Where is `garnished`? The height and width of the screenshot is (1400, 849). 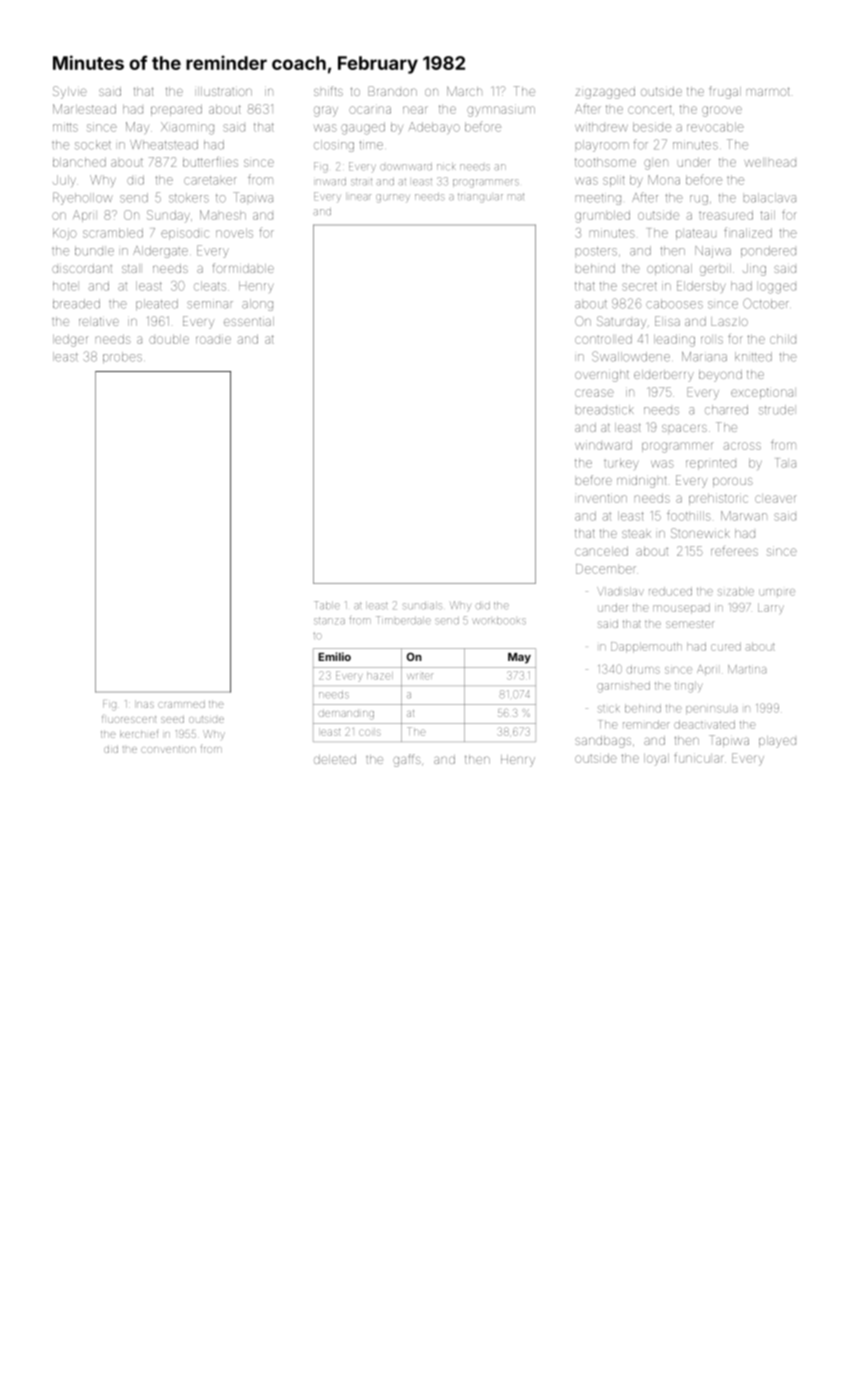
garnished is located at coordinates (623, 687).
